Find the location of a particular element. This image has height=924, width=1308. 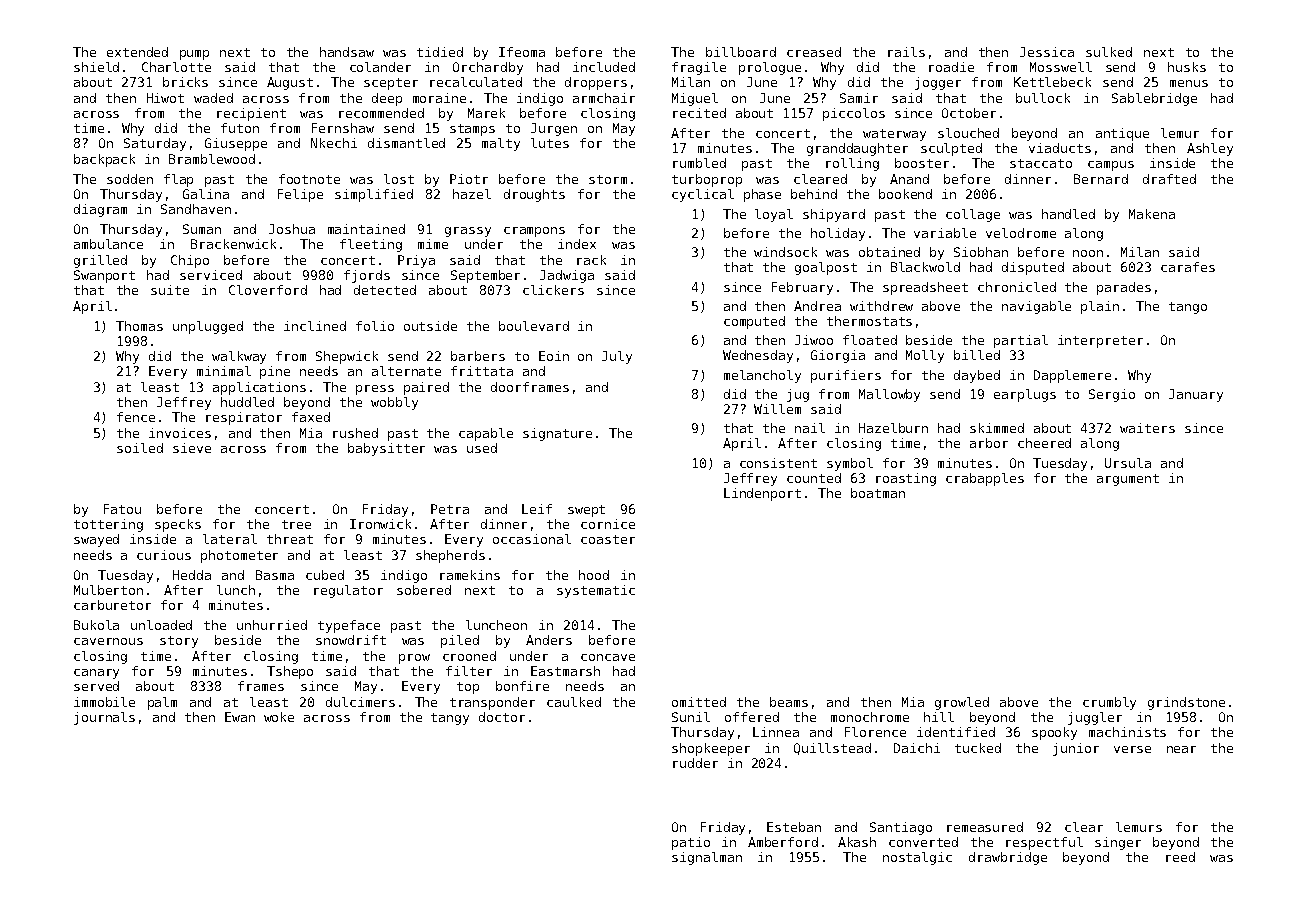

partial is located at coordinates (1021, 341).
